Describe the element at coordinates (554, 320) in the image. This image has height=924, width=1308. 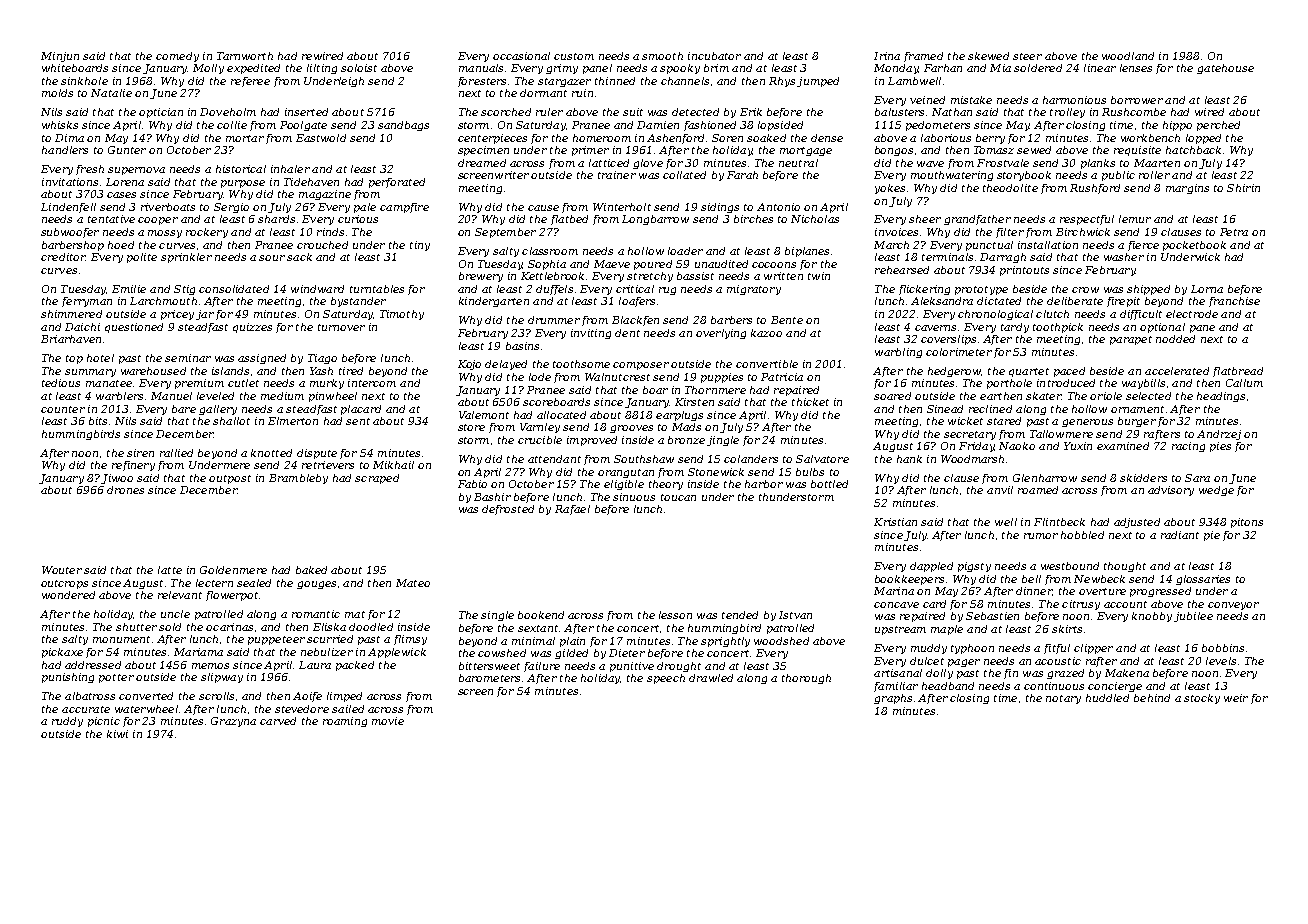
I see `drummer` at that location.
